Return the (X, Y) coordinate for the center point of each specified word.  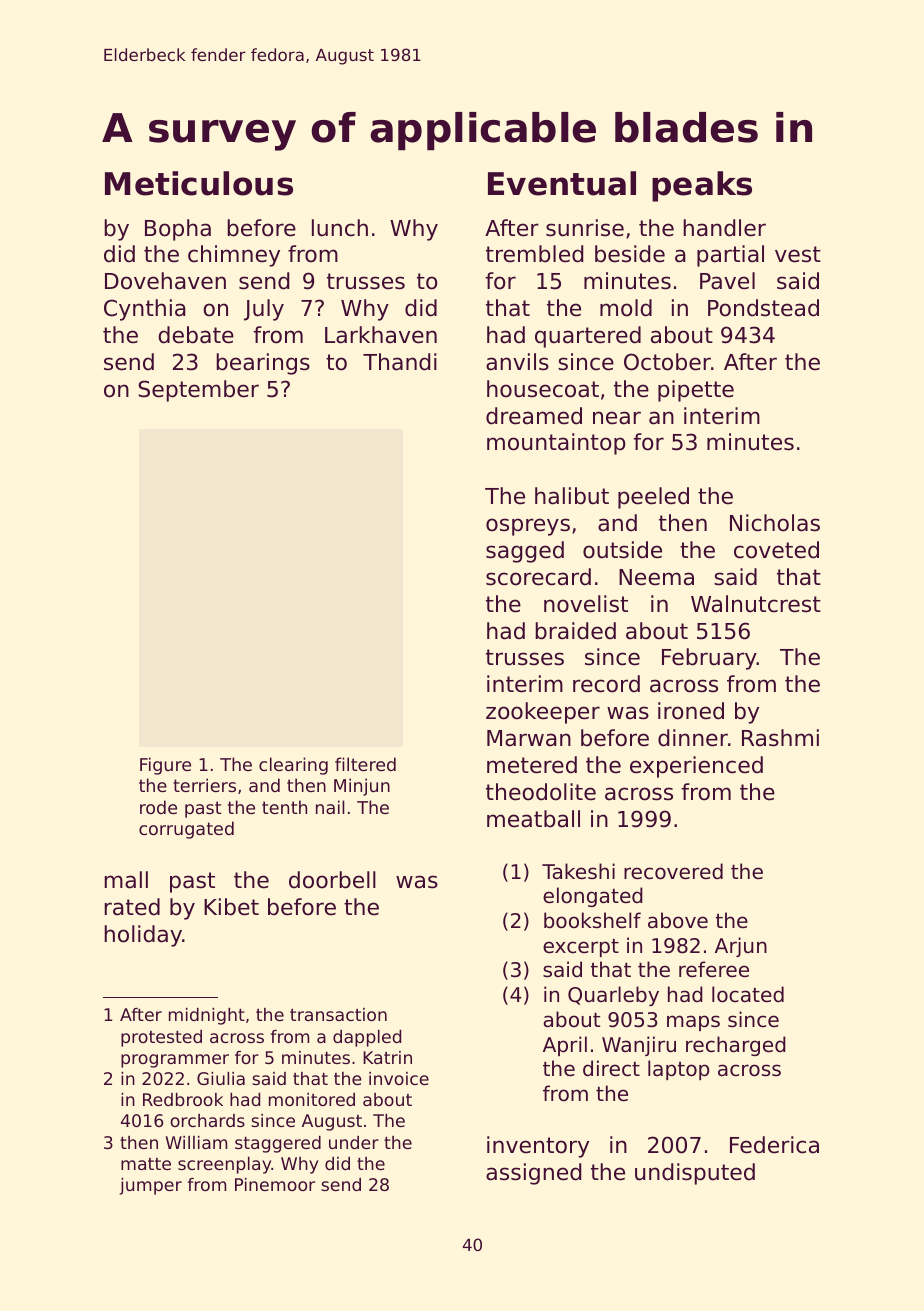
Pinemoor (275, 1184)
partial (730, 256)
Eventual (562, 183)
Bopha (178, 230)
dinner (693, 738)
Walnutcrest (756, 604)
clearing (293, 766)
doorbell (332, 880)
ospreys (528, 527)
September (198, 391)
